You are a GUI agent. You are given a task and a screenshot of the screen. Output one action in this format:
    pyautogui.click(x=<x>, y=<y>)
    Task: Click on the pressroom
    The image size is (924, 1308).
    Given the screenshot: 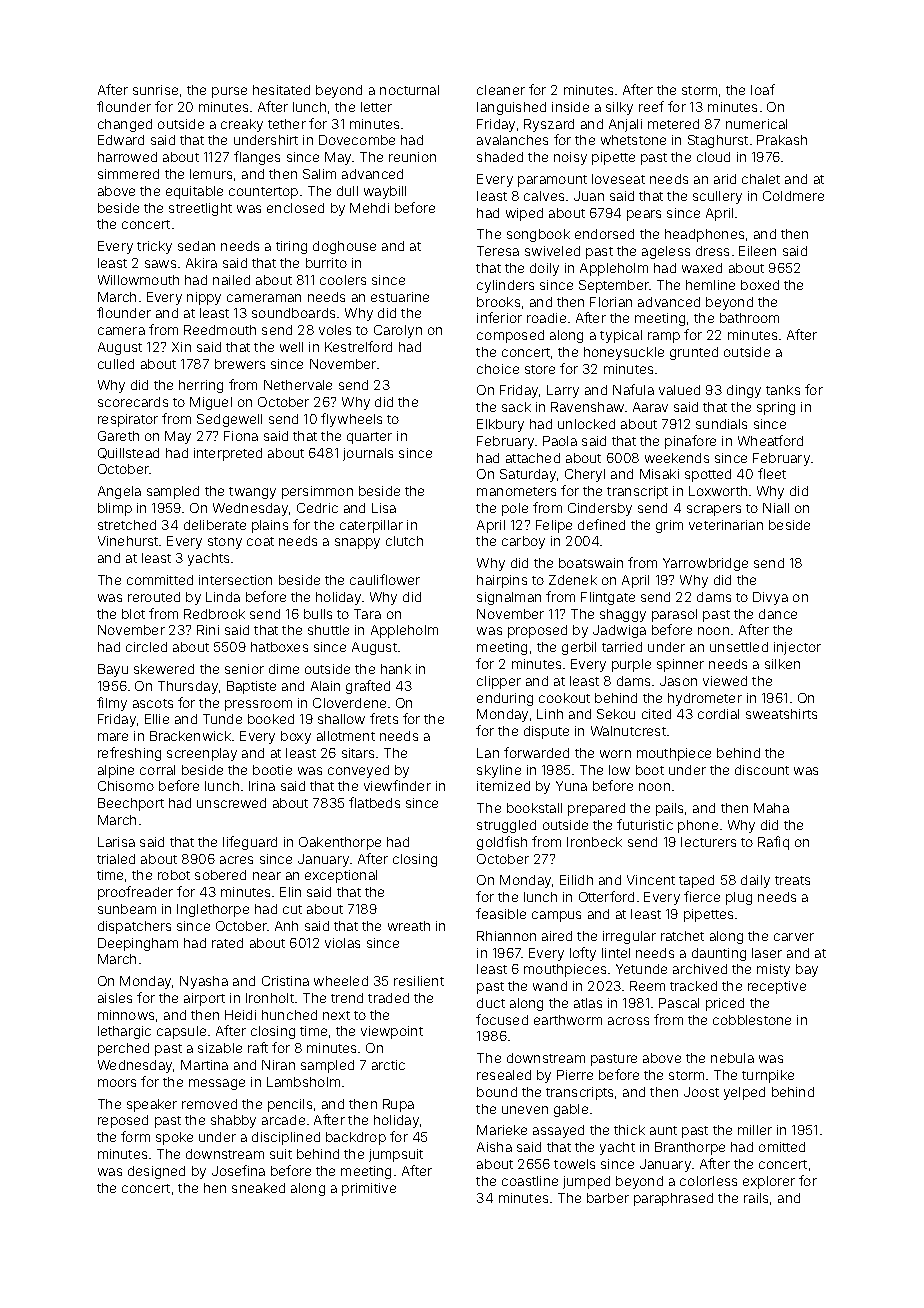 What is the action you would take?
    pyautogui.click(x=258, y=705)
